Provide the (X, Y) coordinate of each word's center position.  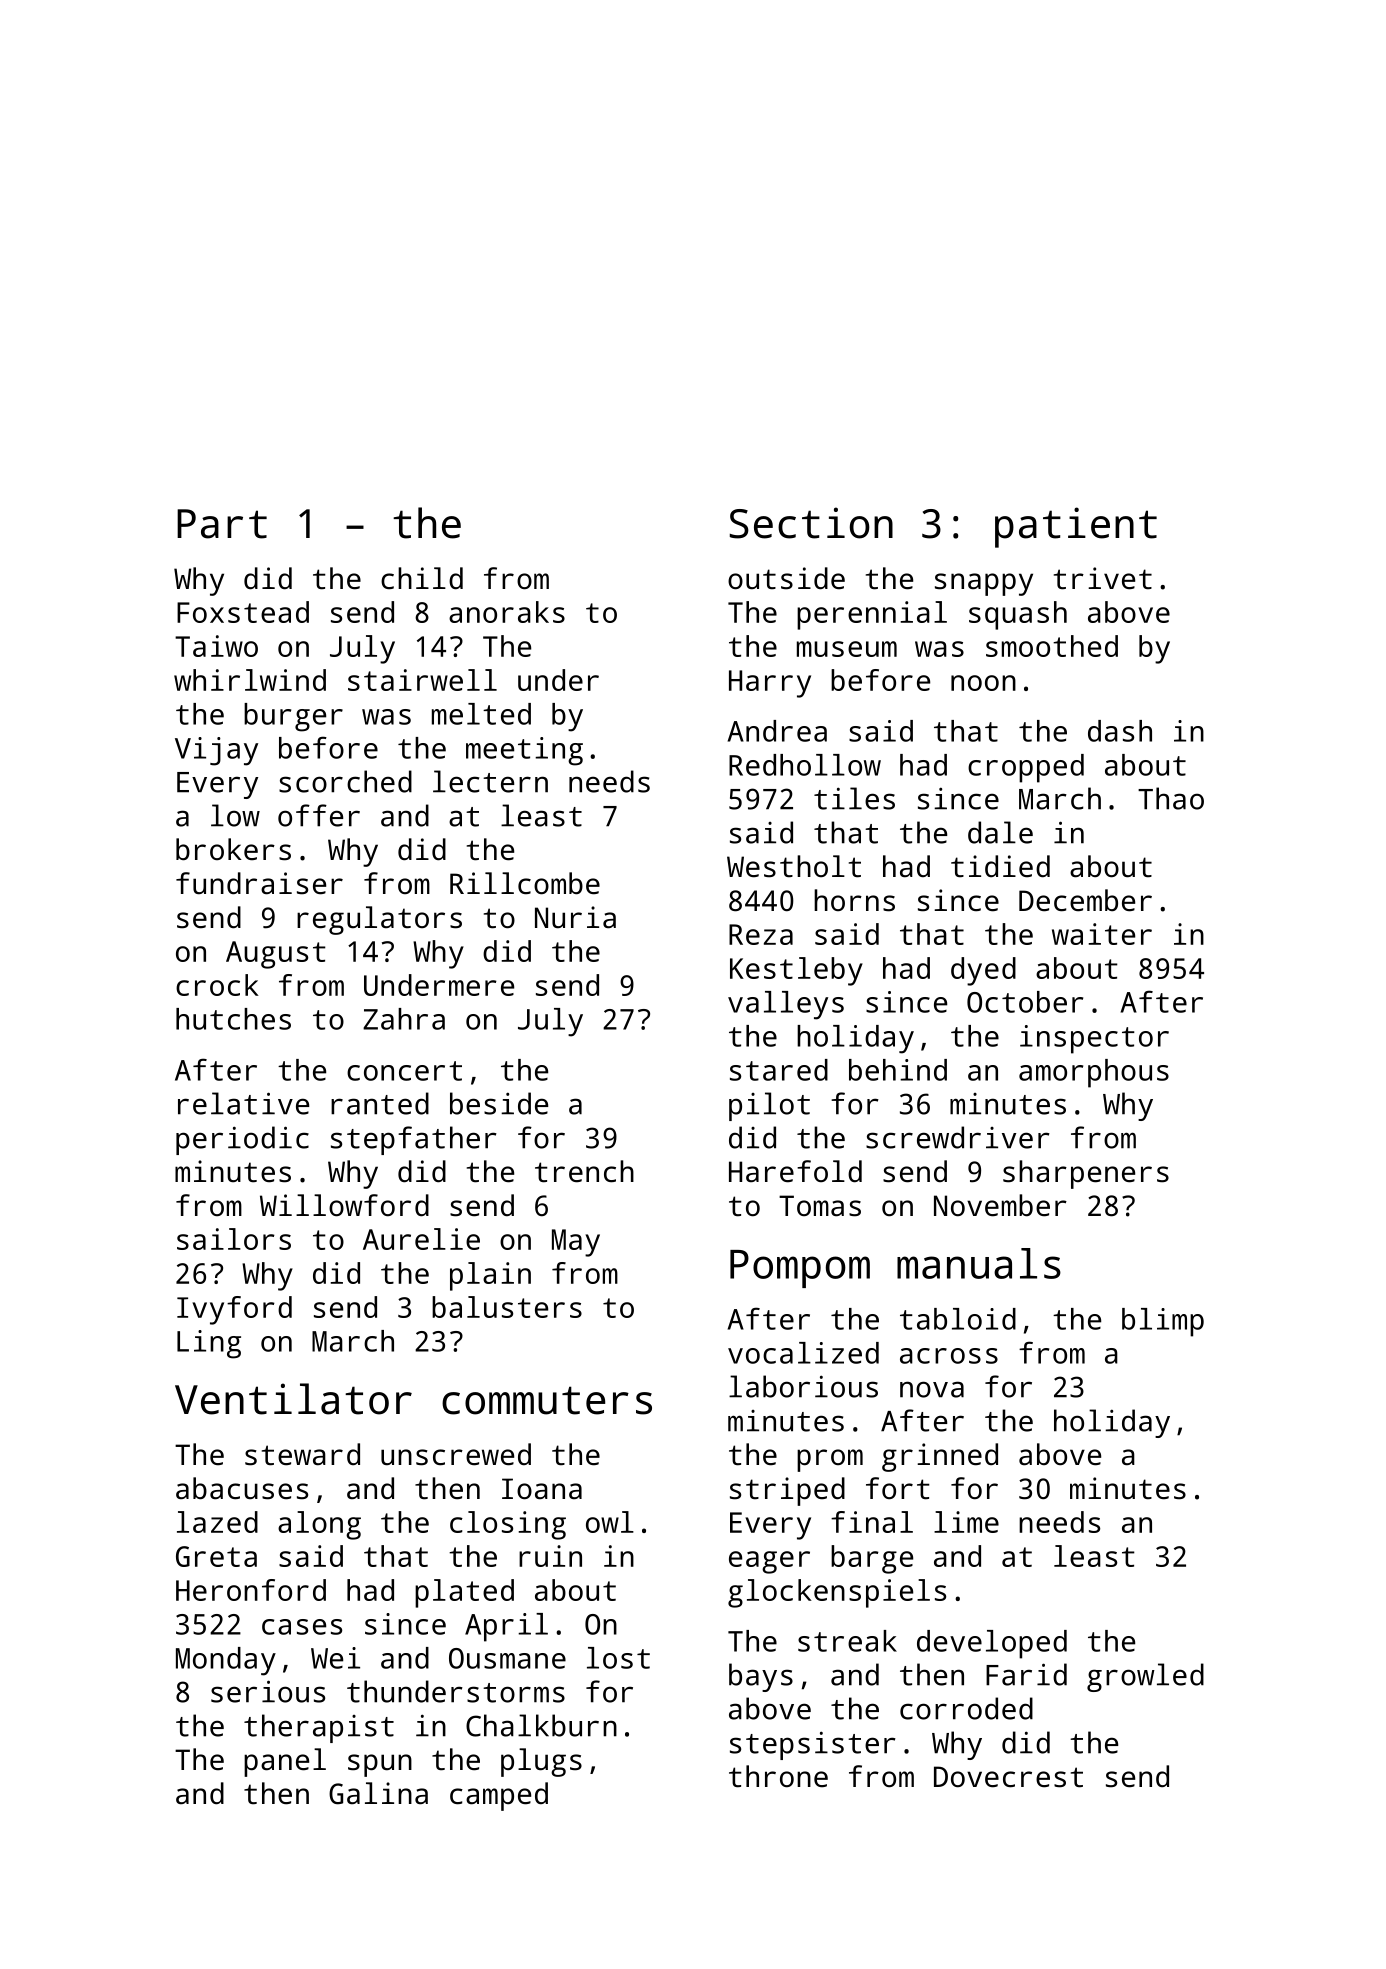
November (1000, 1205)
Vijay (216, 751)
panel (285, 1762)
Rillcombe (525, 883)
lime (966, 1522)
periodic (242, 1140)
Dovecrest (1008, 1777)
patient (1076, 527)
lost (618, 1658)
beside (499, 1103)
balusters (507, 1307)
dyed (983, 971)
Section (811, 523)
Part (222, 524)
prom (830, 1460)
